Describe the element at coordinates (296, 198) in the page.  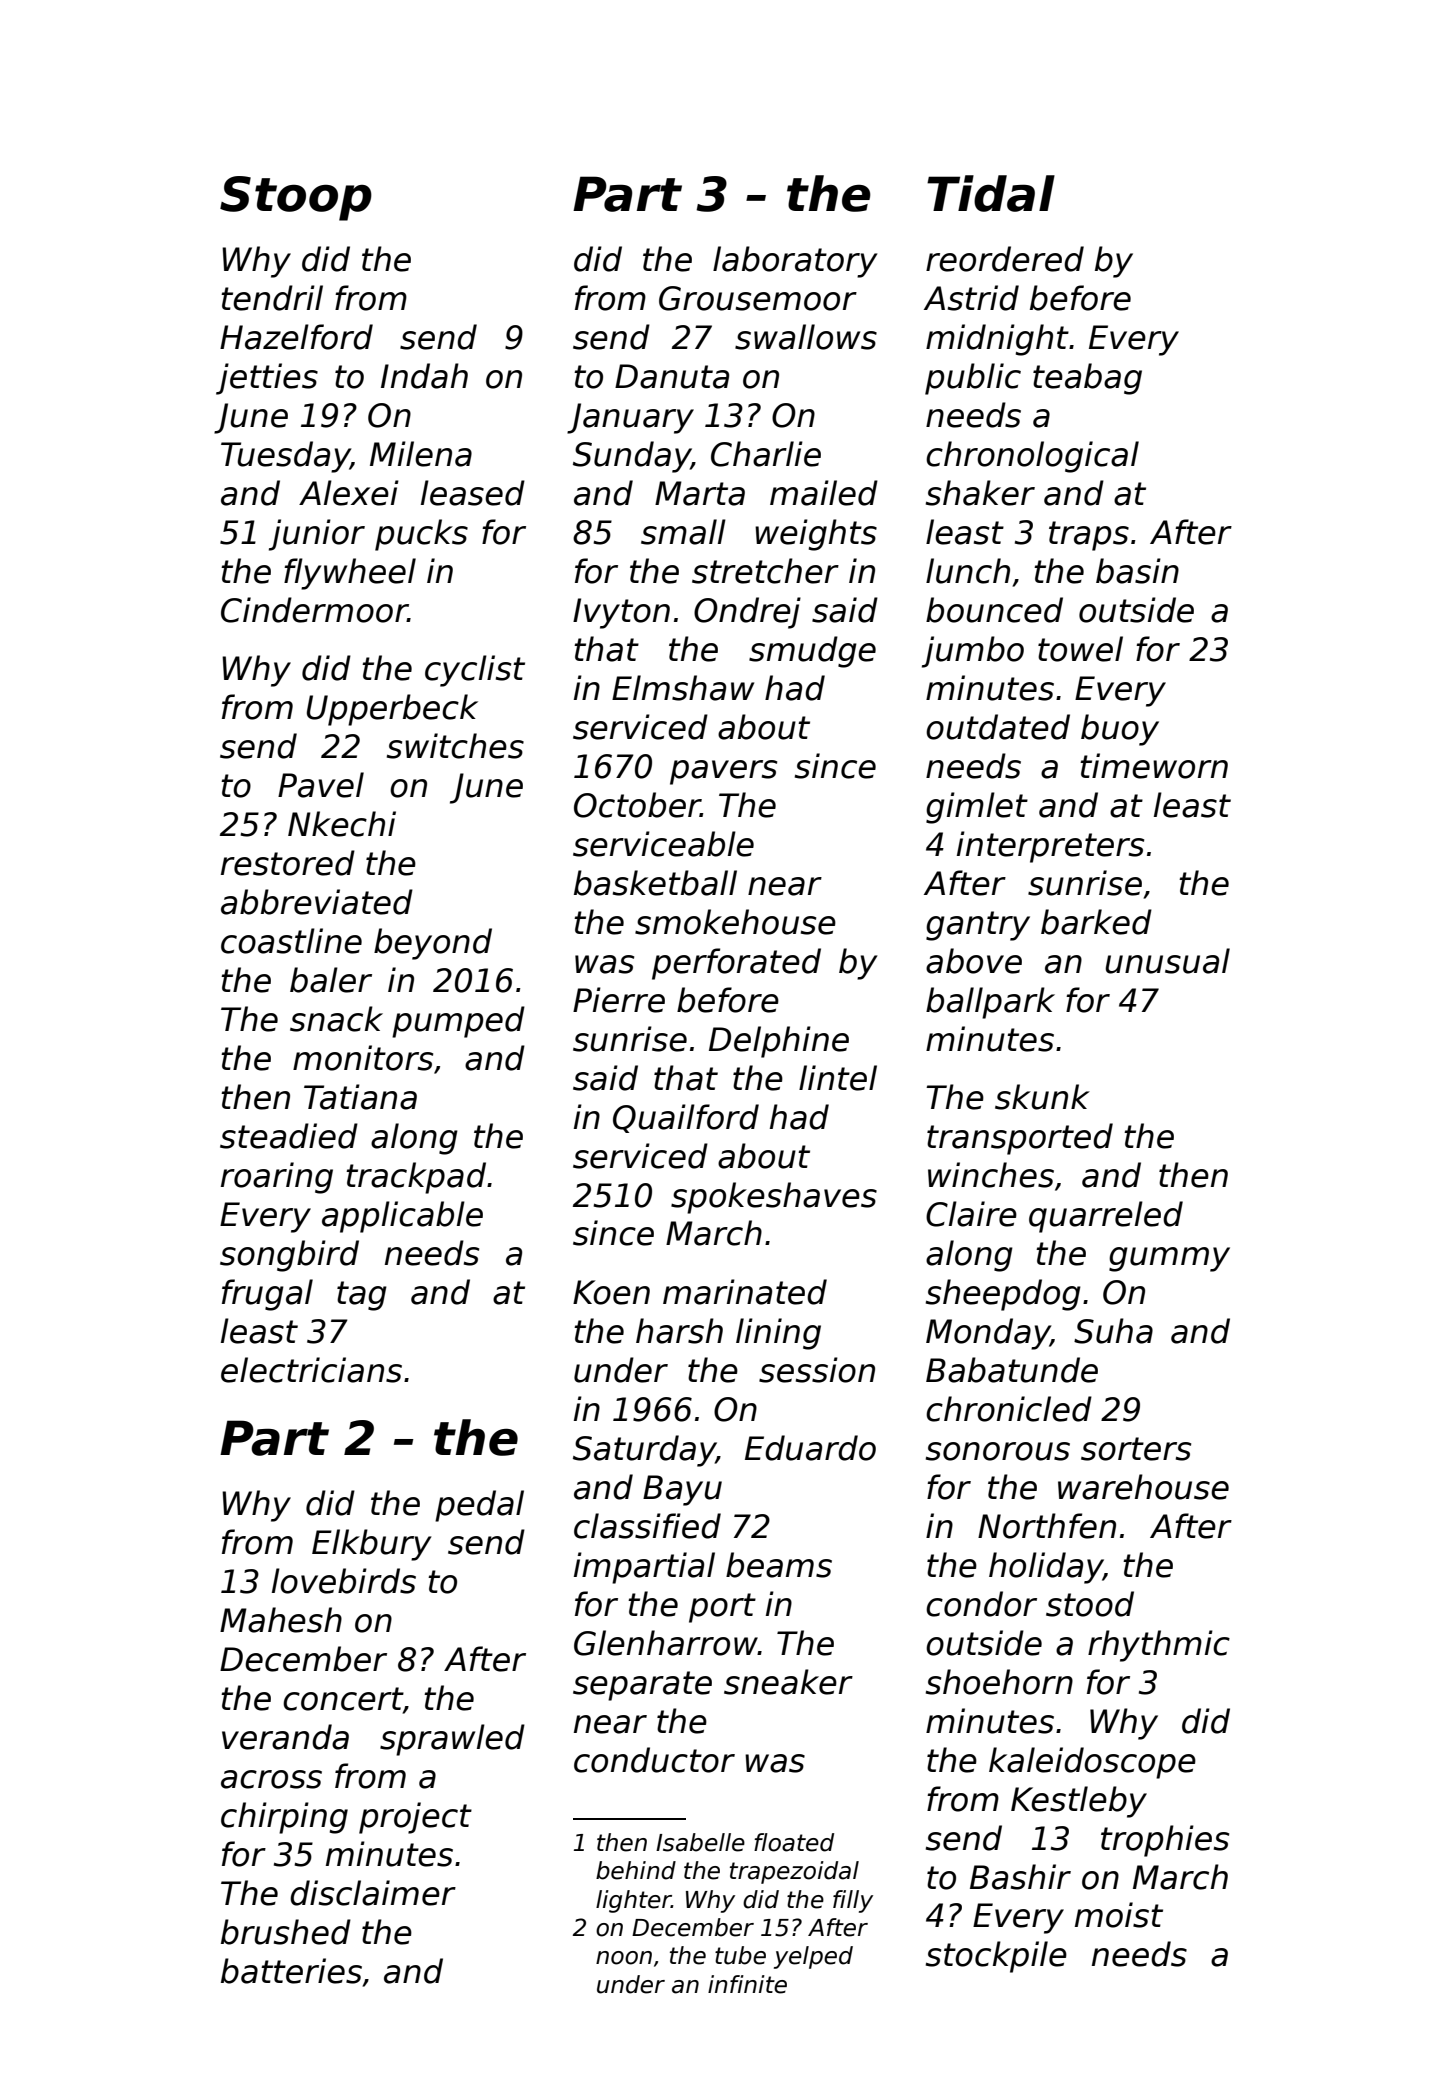
I see `Stoop` at that location.
